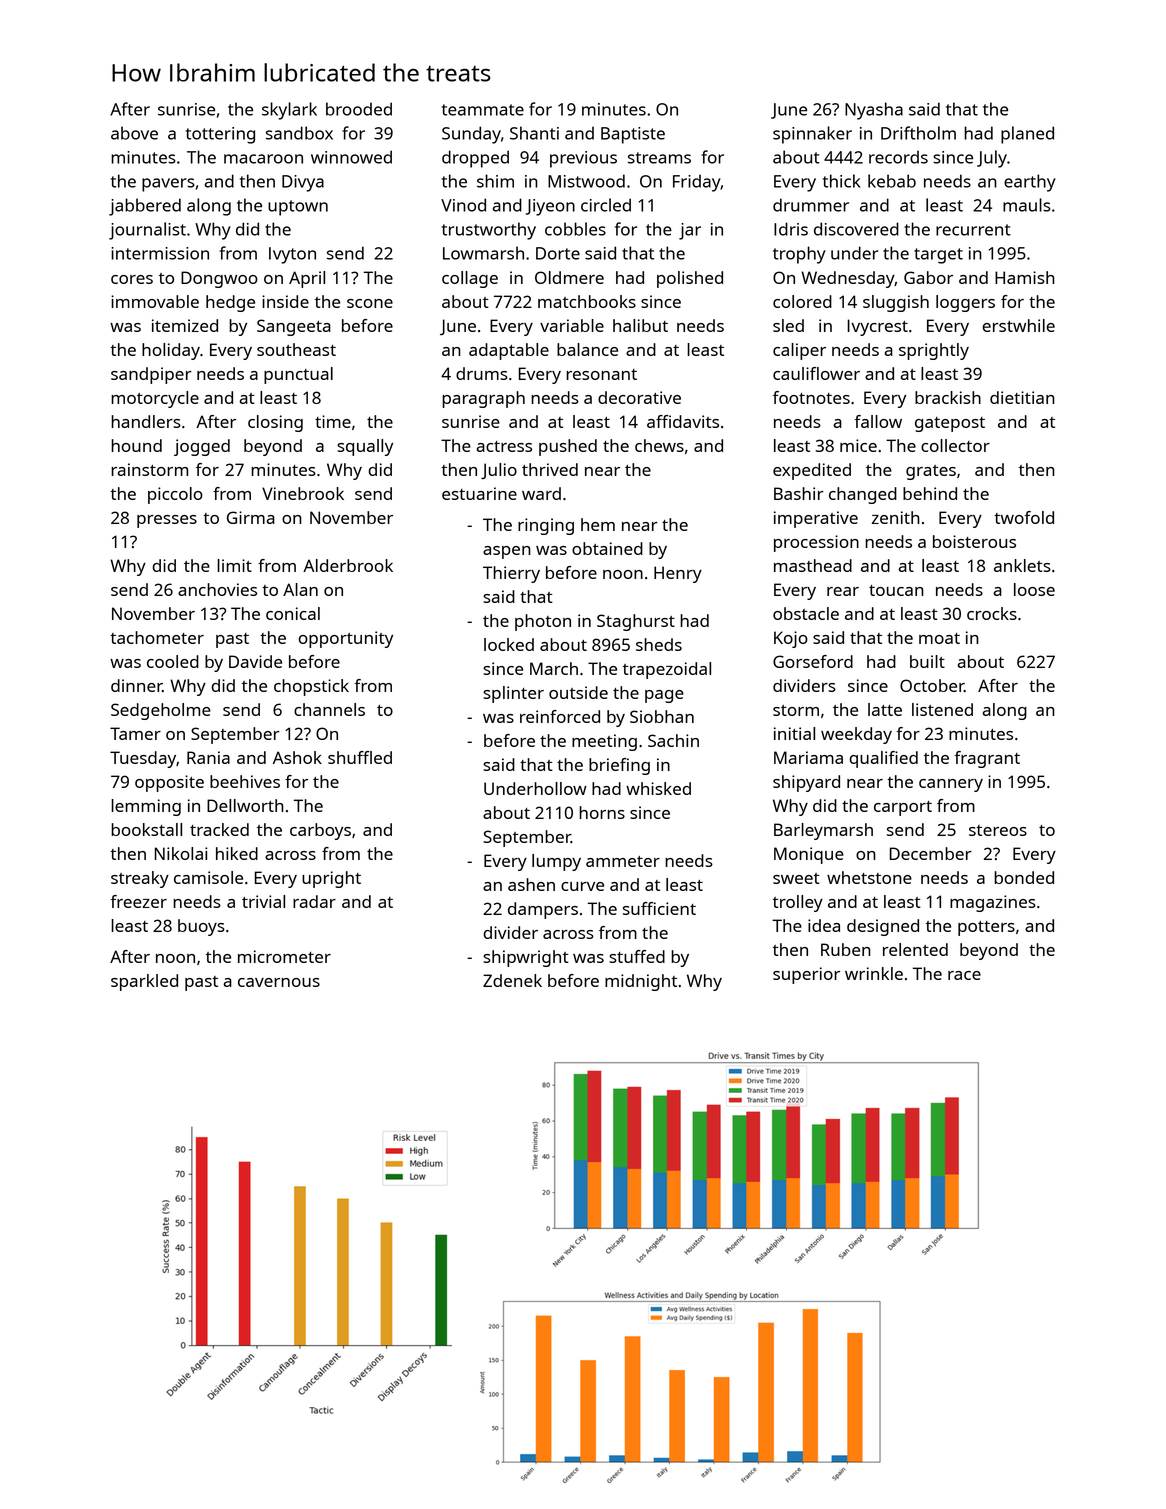 This document has height=1509, width=1166. Describe the element at coordinates (1027, 135) in the document. I see `planed` at that location.
